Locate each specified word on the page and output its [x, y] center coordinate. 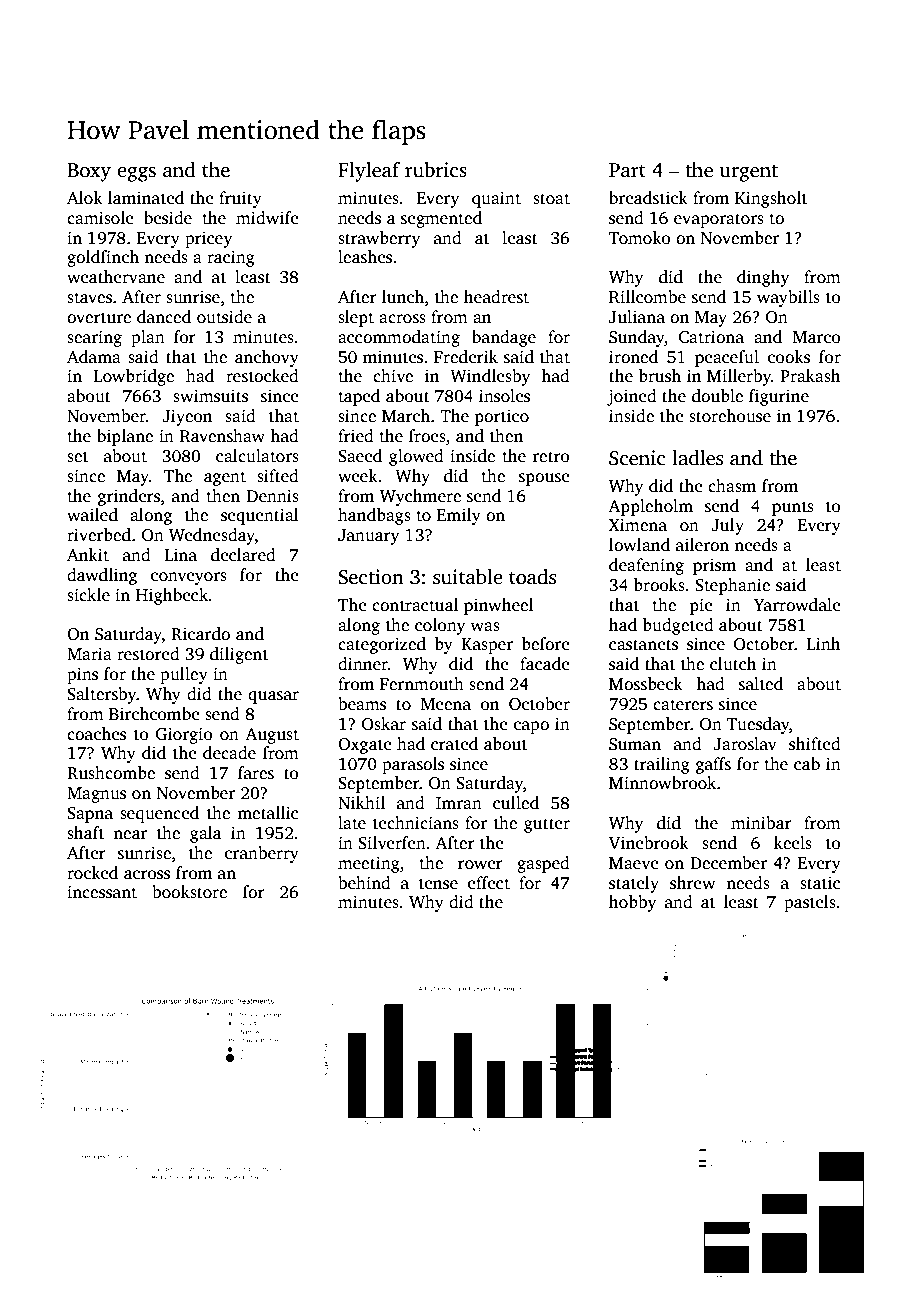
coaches [96, 734]
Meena [446, 704]
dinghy [763, 278]
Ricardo [200, 634]
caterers [683, 705]
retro [551, 457]
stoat [551, 199]
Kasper [487, 646]
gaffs [713, 765]
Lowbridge [134, 377]
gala [205, 834]
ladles [697, 458]
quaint [496, 199]
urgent [749, 173]
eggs [136, 174]
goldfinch [103, 258]
